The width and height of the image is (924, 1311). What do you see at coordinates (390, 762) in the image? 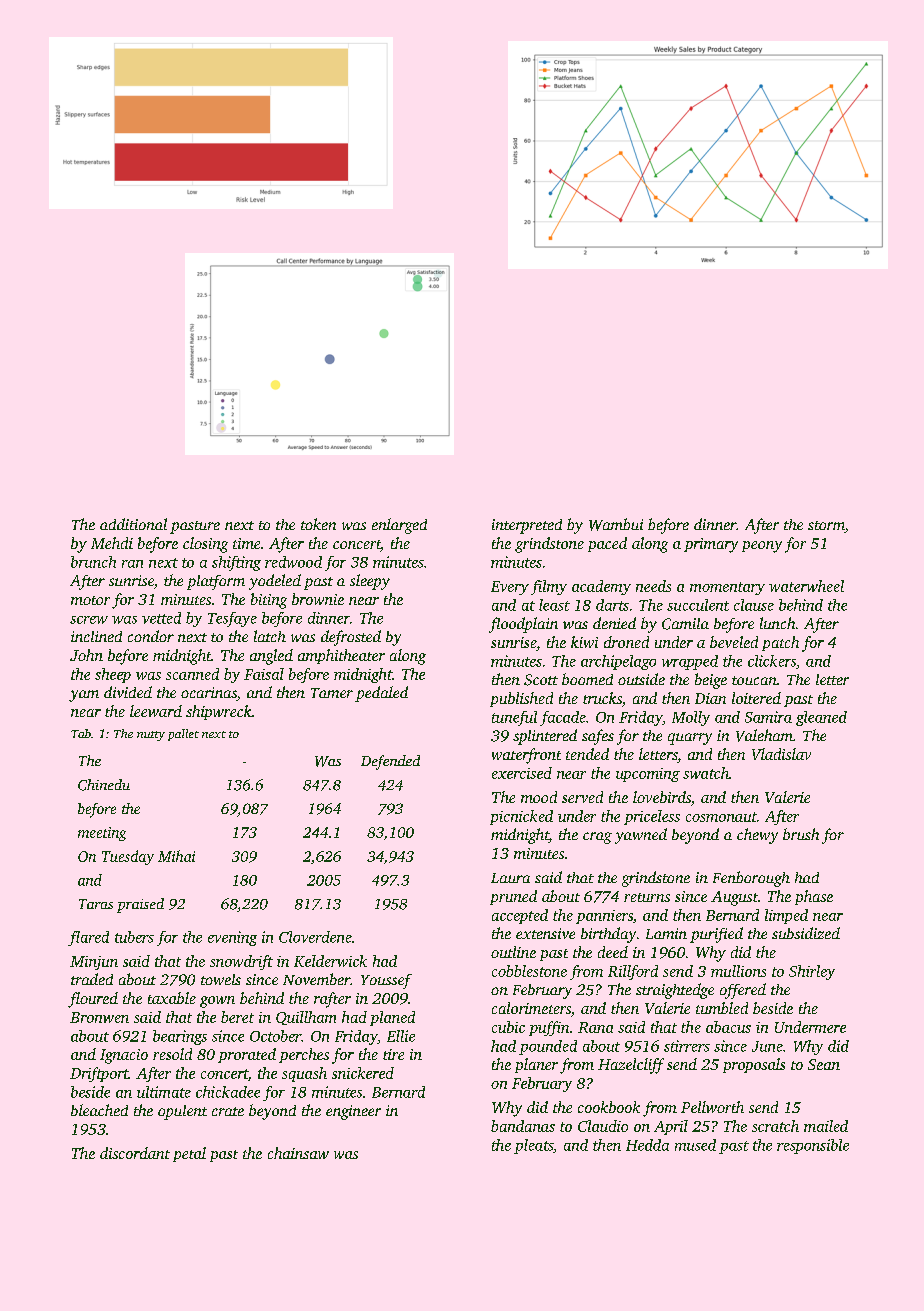
I see `Defended` at bounding box center [390, 762].
